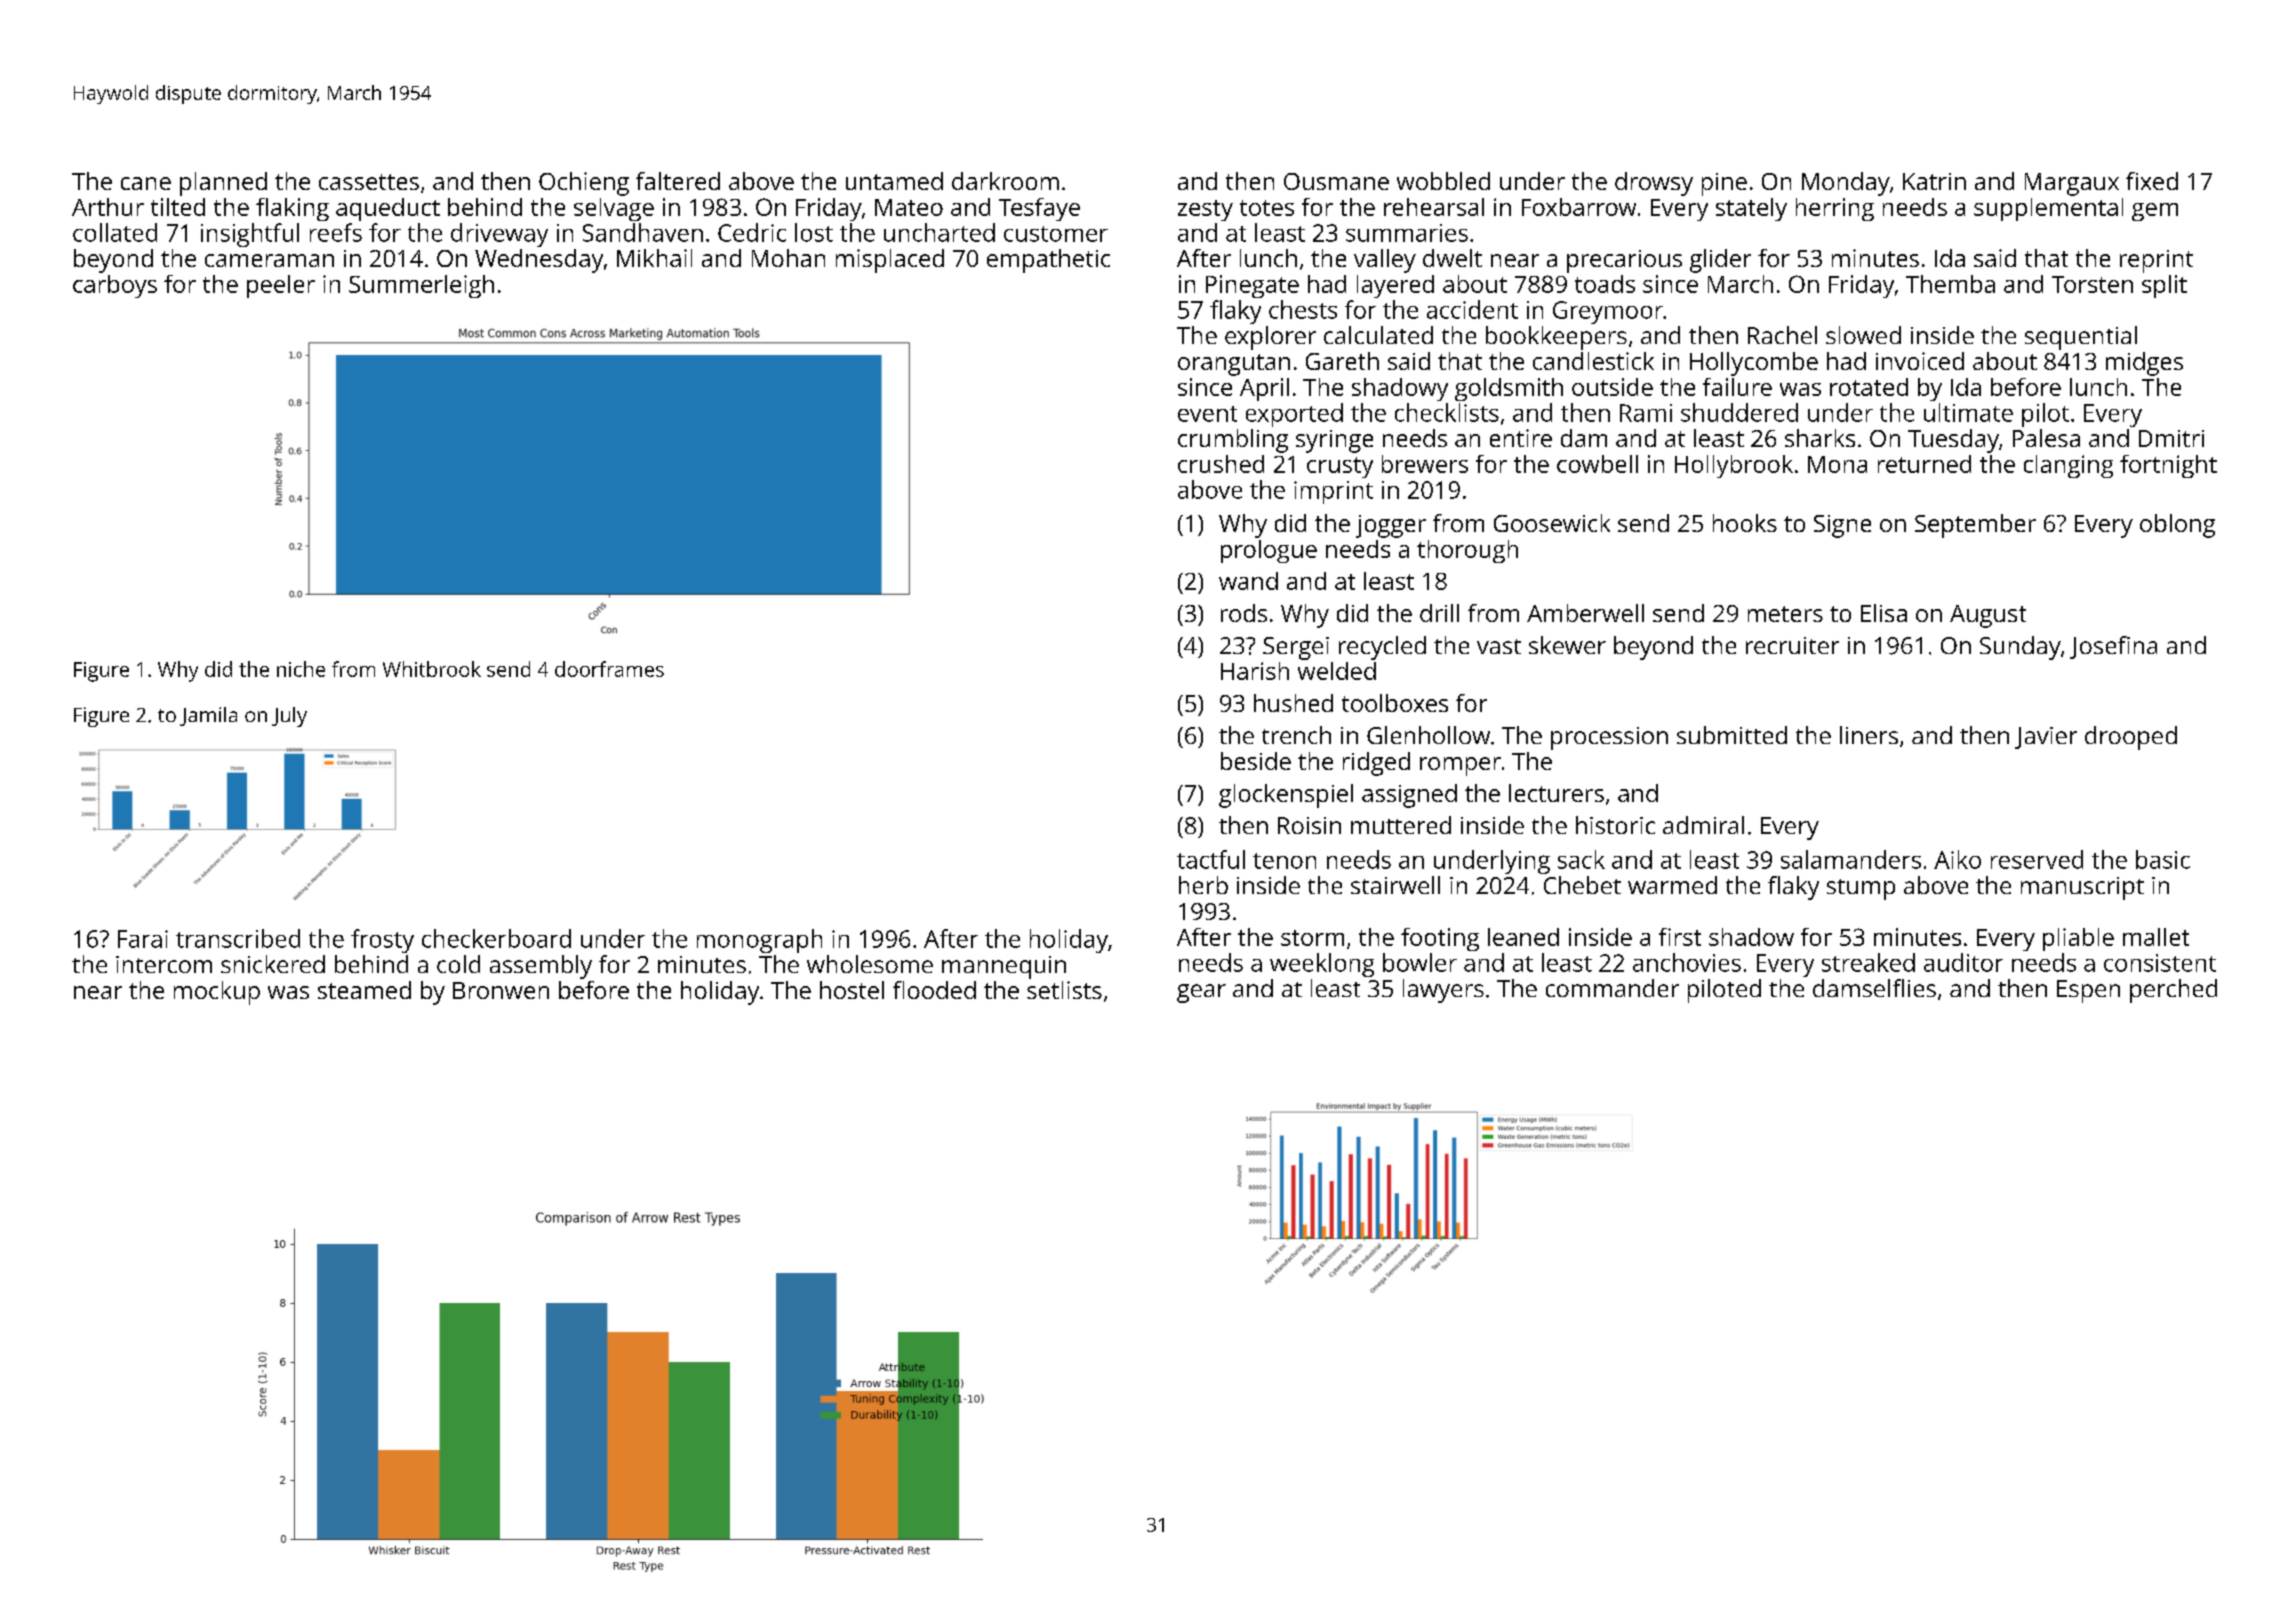 This image has height=1620, width=2292. Describe the element at coordinates (1244, 613) in the image. I see `rods` at that location.
